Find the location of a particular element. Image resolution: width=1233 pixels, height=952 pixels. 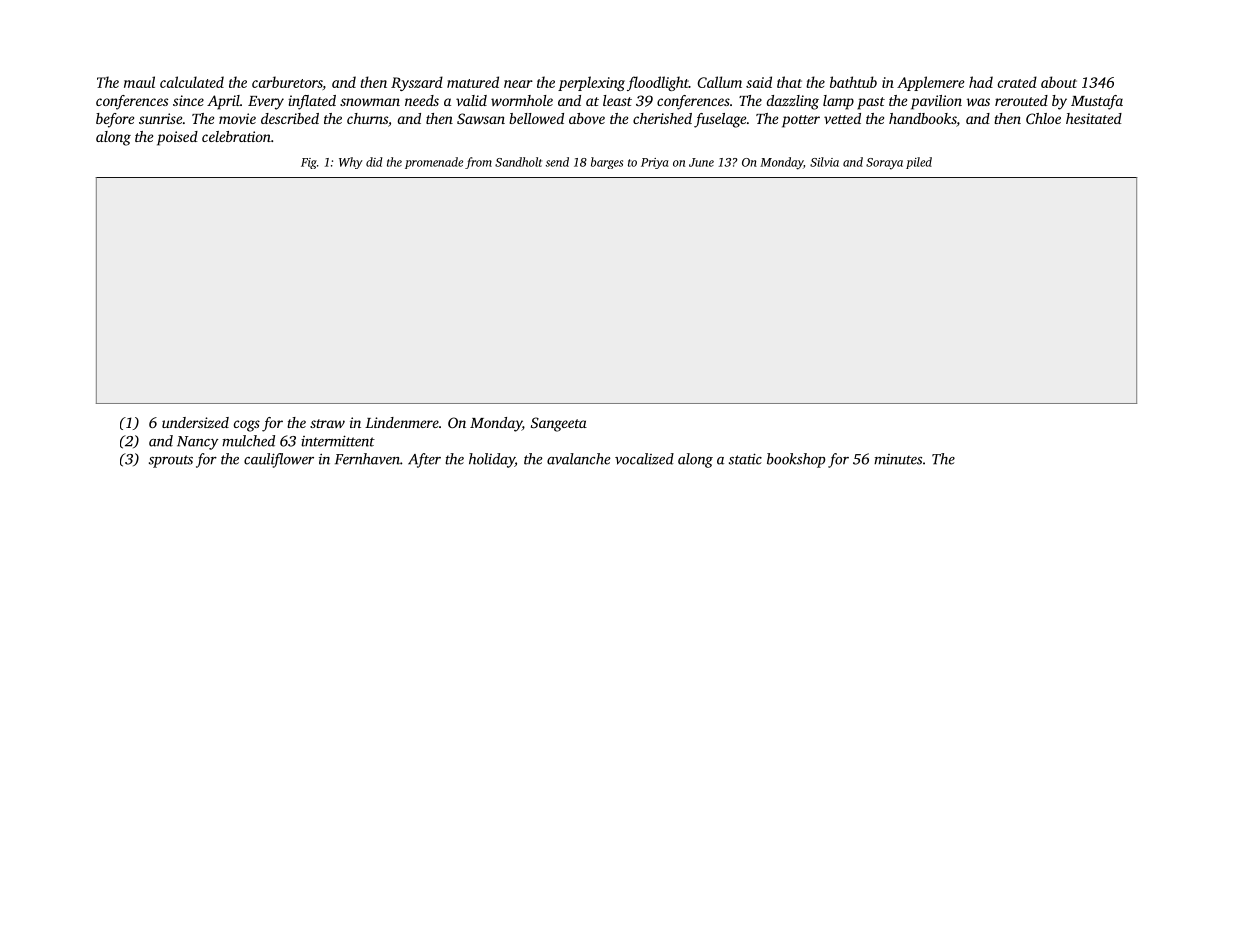

Sangeeta is located at coordinates (559, 424).
